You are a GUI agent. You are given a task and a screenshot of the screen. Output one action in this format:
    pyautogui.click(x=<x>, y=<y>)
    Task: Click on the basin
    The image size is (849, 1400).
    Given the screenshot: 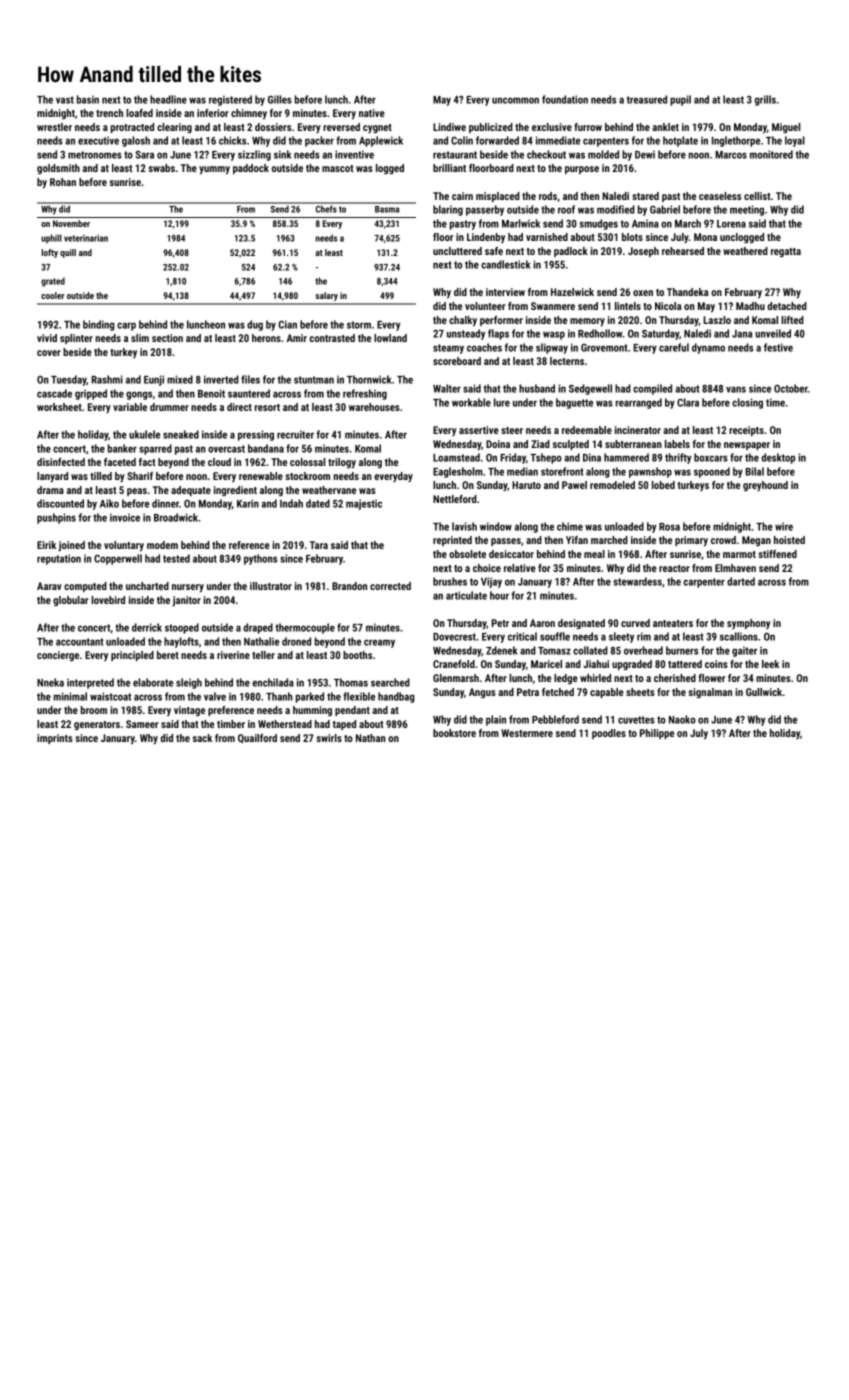 What is the action you would take?
    pyautogui.click(x=88, y=99)
